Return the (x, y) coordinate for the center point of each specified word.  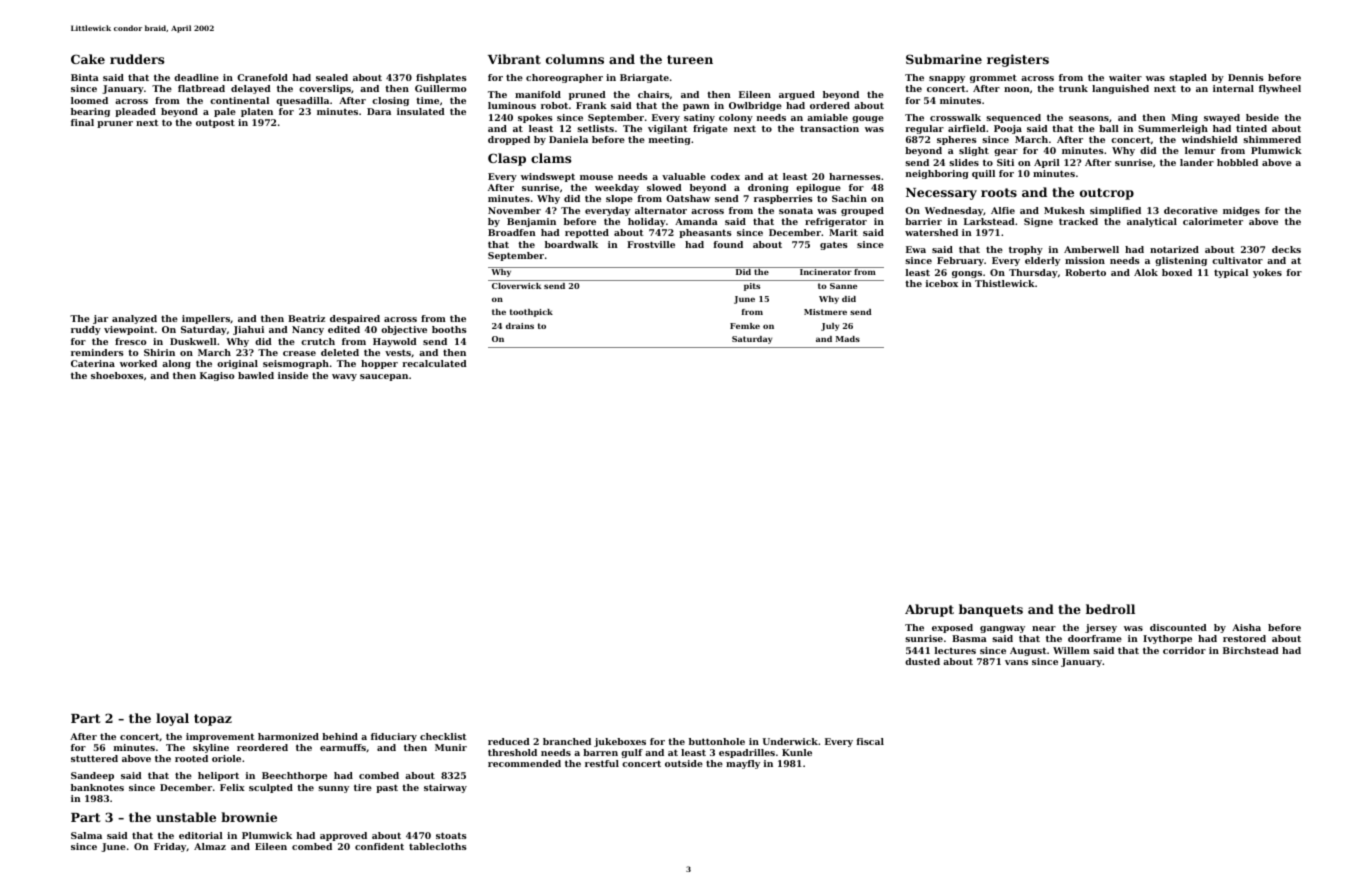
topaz (213, 720)
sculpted (271, 788)
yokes (1267, 273)
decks (1286, 249)
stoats (451, 835)
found (728, 244)
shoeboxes (117, 375)
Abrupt (929, 610)
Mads (848, 339)
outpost (215, 123)
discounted (1178, 627)
